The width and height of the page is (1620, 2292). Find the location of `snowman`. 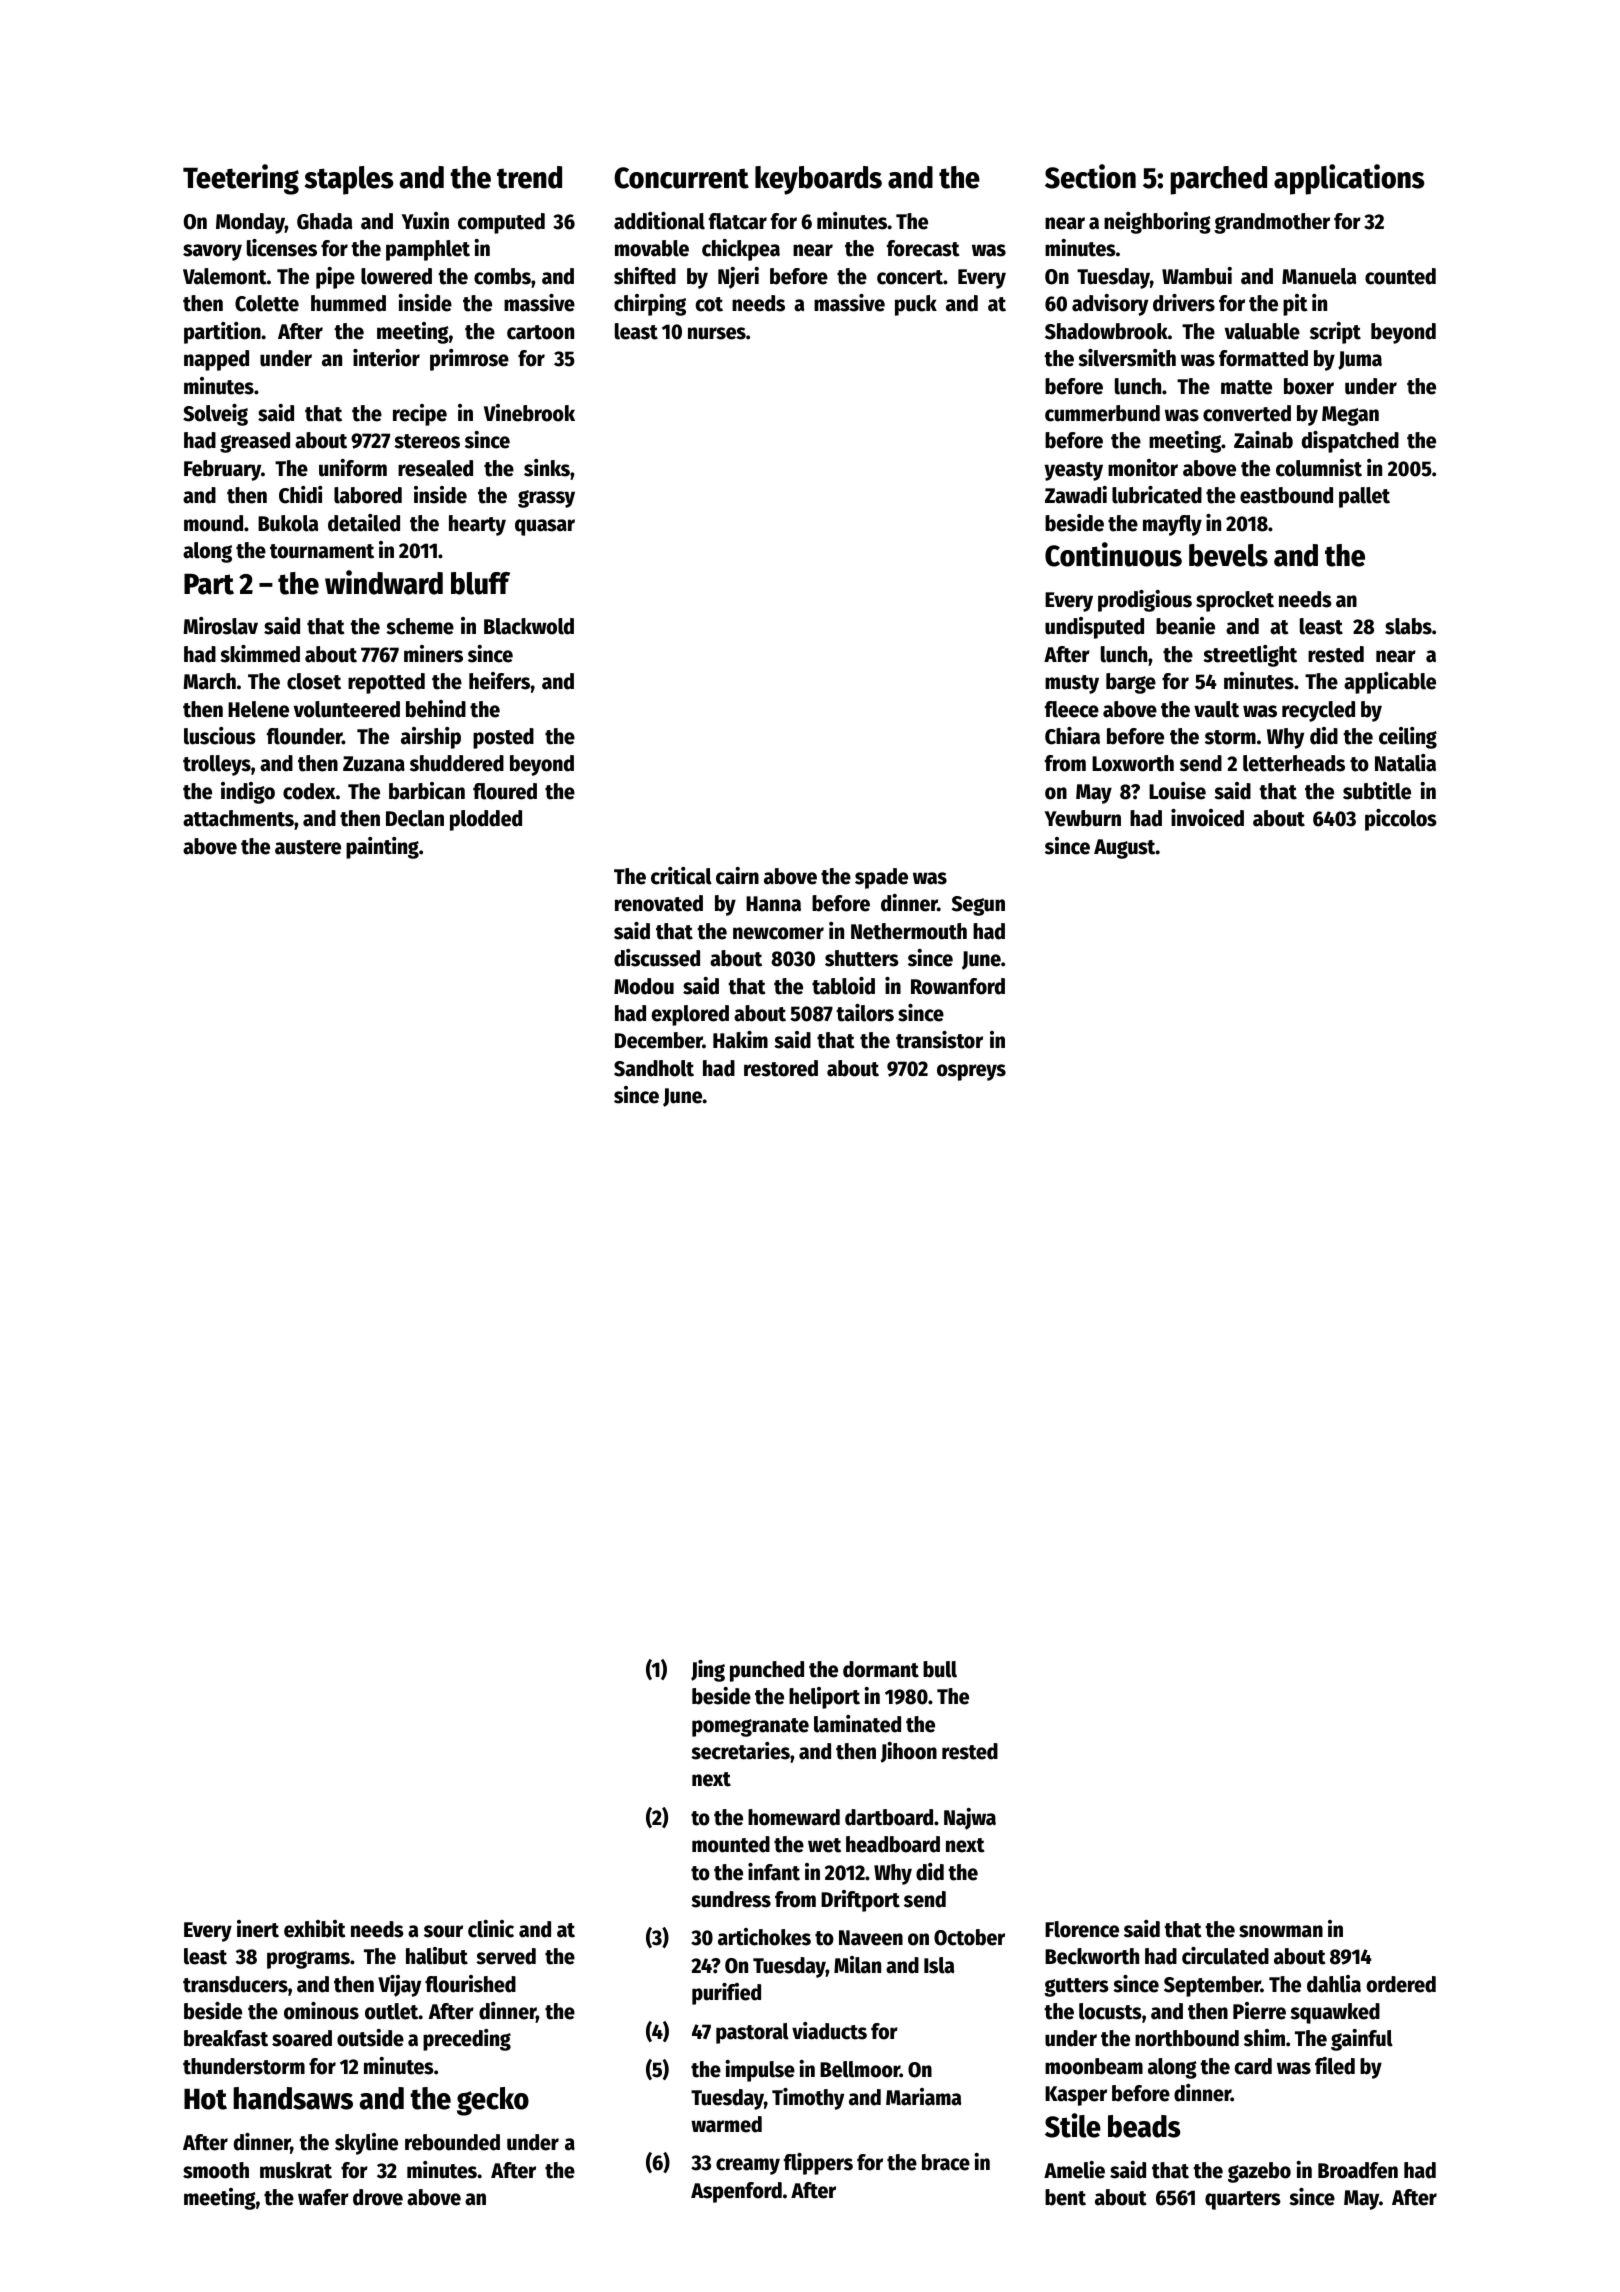

snowman is located at coordinates (1281, 1931).
